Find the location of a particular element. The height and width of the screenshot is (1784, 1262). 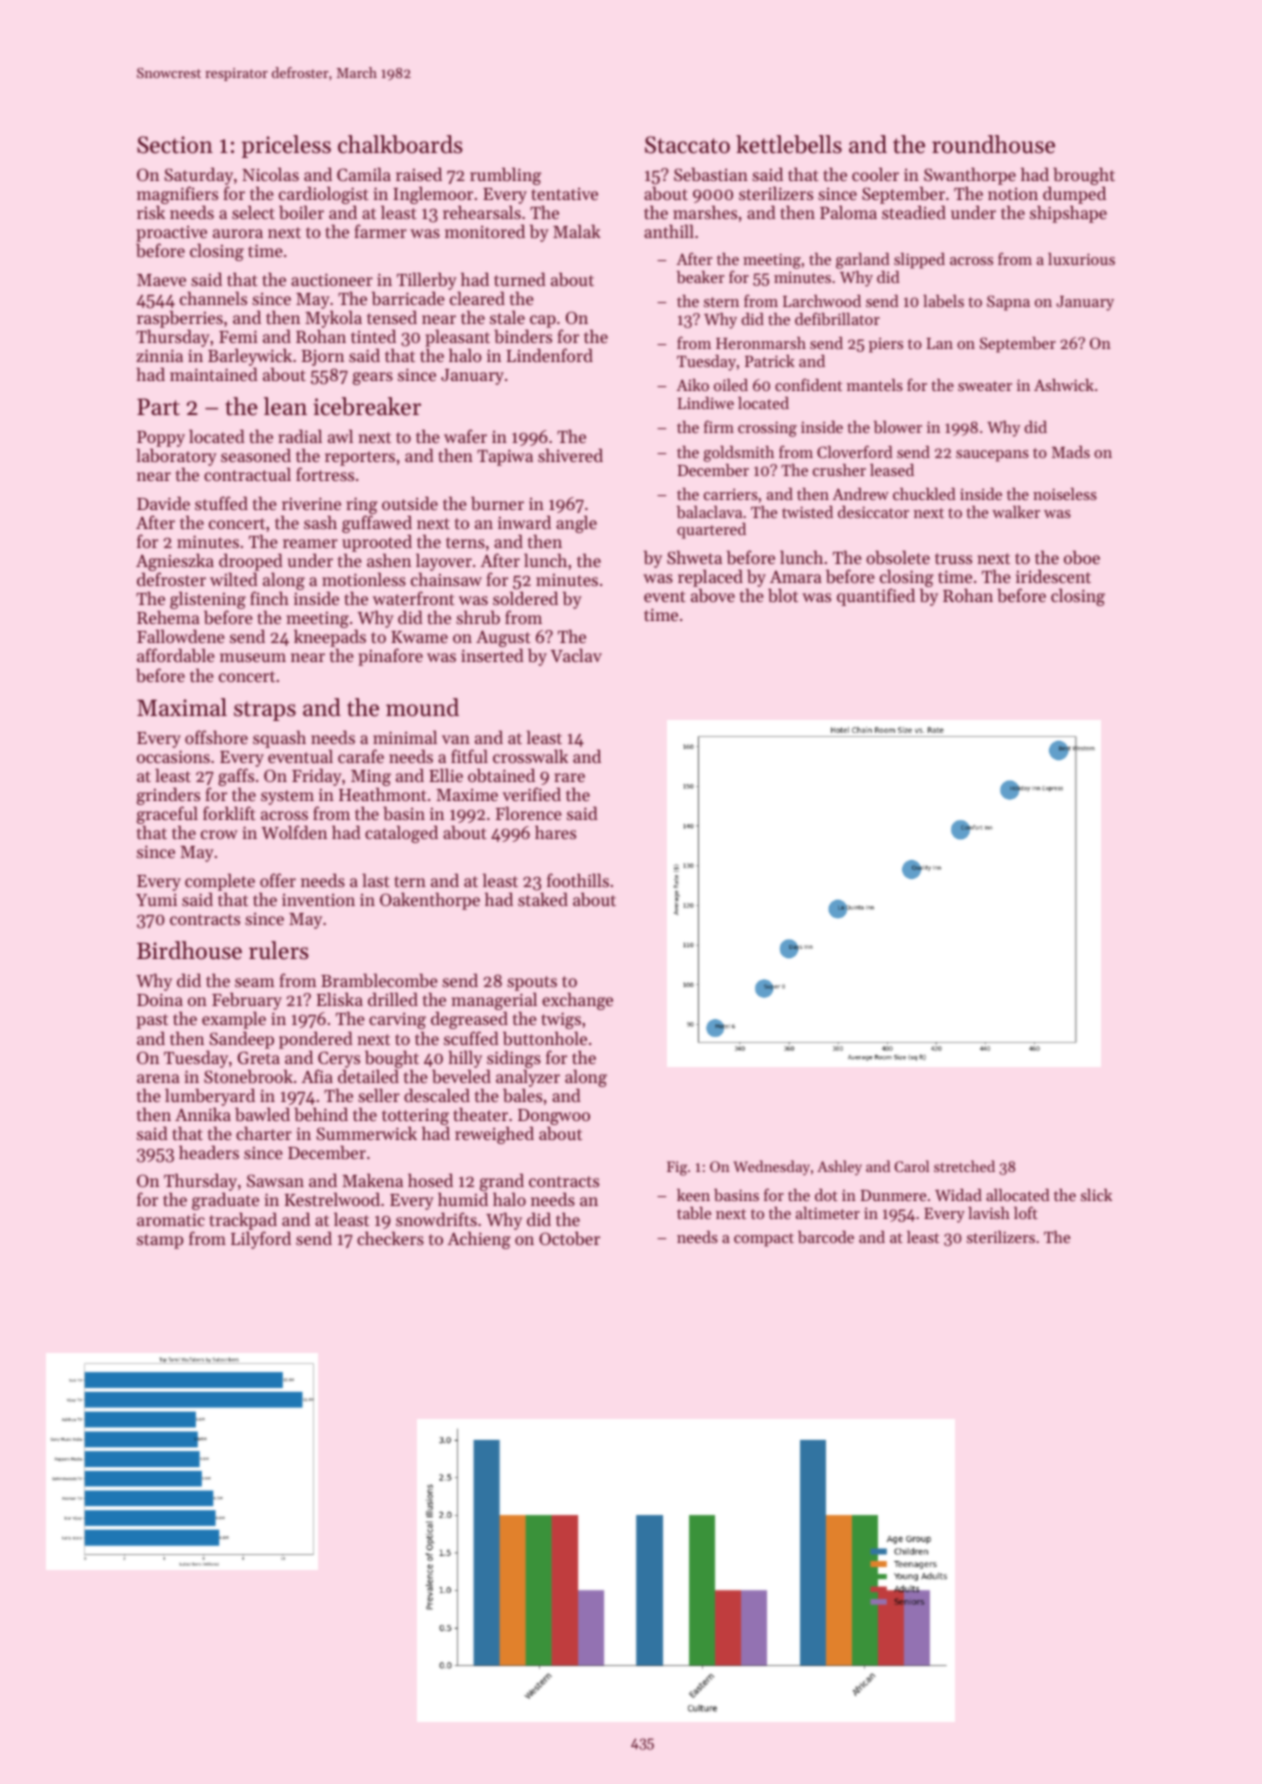

graceful is located at coordinates (167, 816).
